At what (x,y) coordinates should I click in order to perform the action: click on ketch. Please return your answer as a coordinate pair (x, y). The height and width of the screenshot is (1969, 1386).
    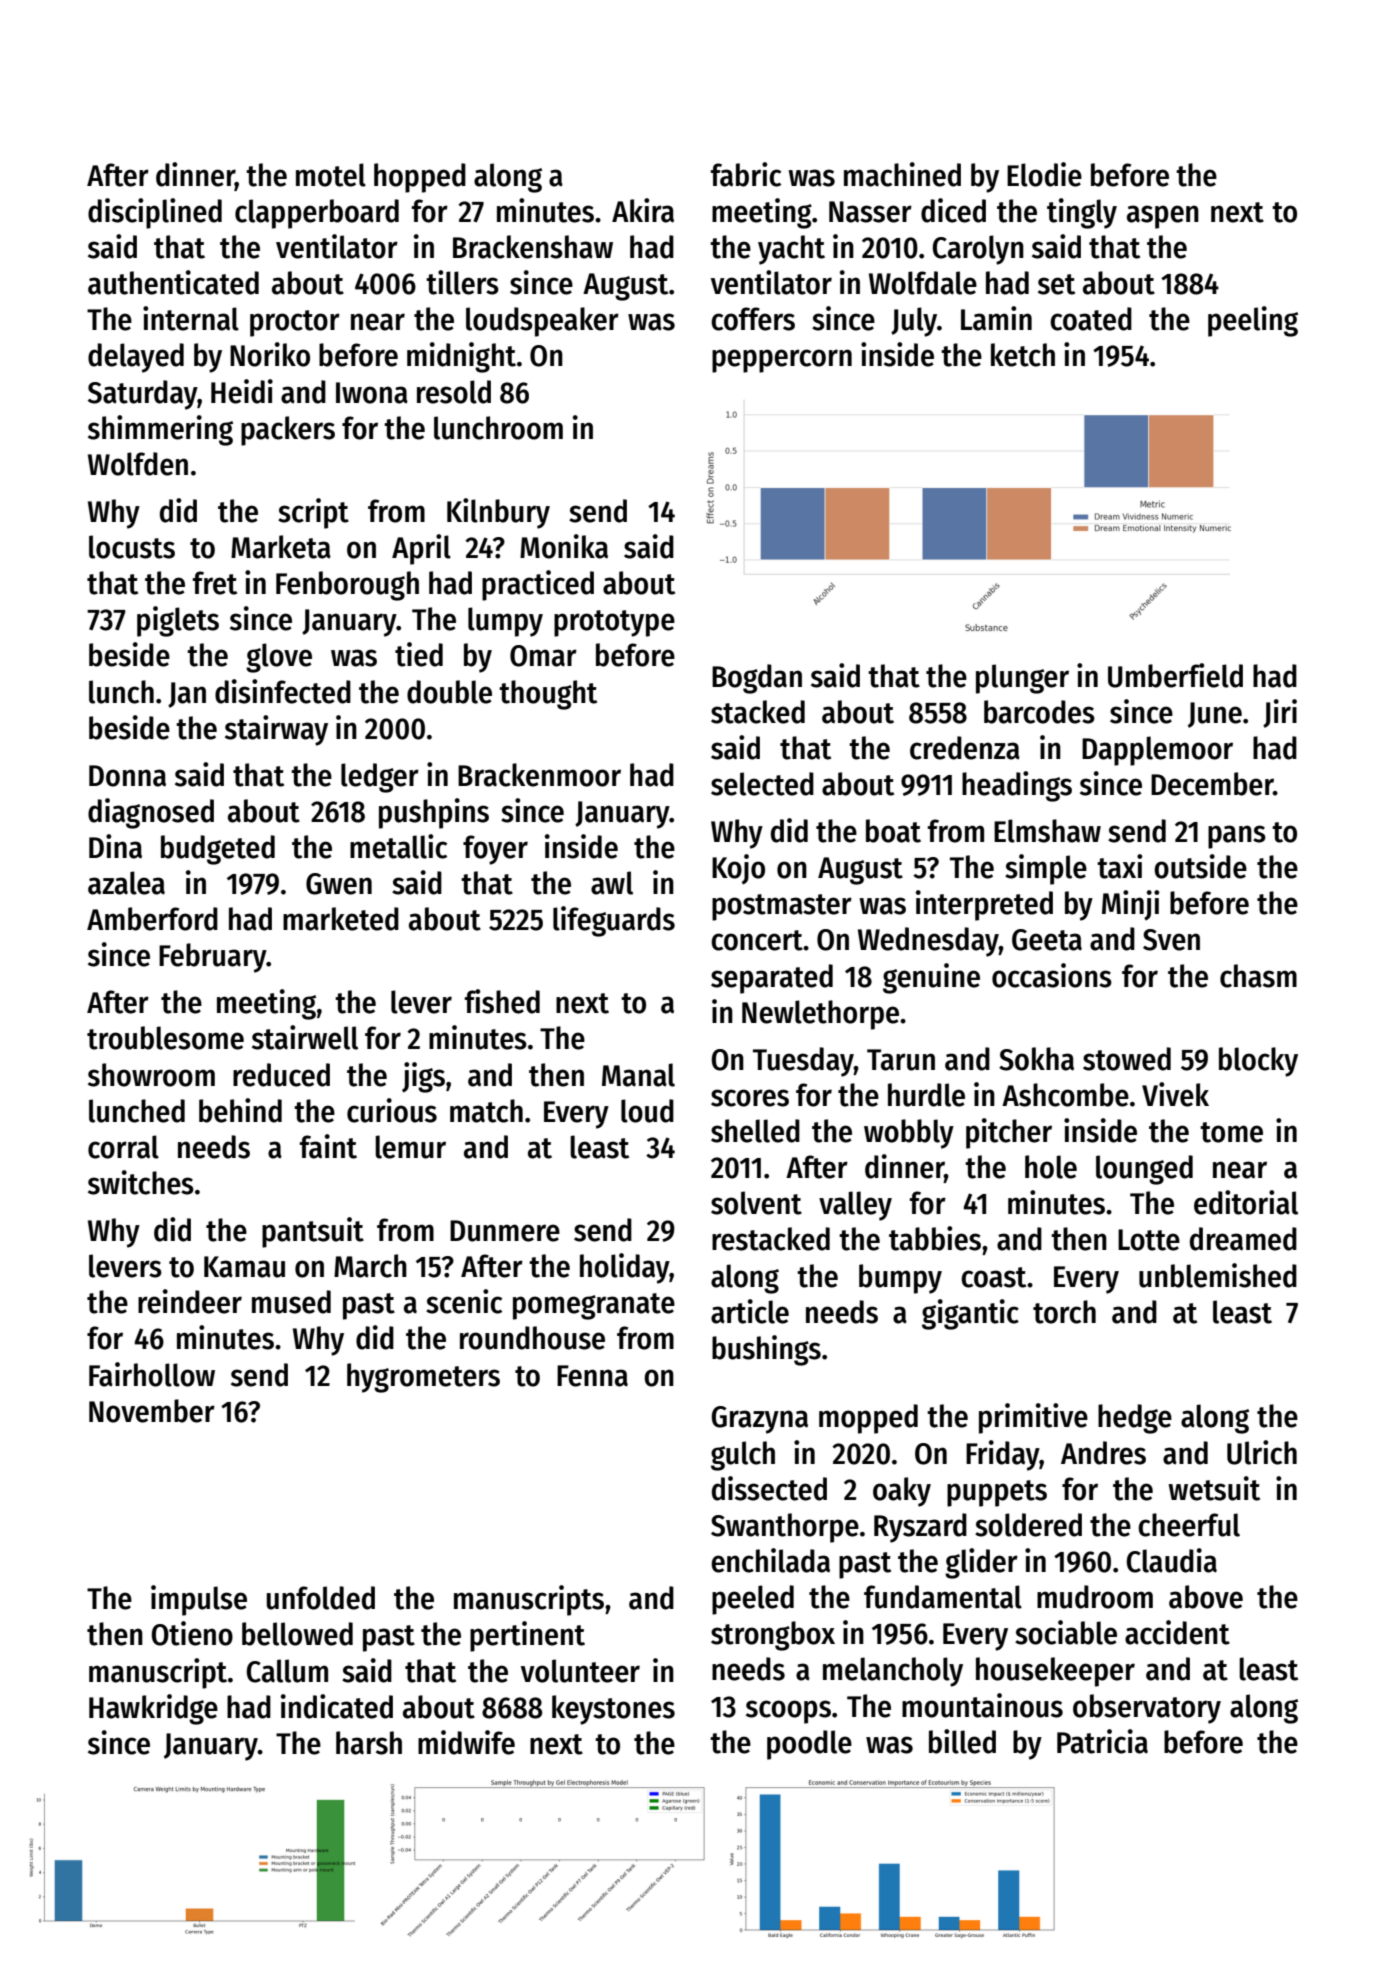
    Looking at the image, I should click on (1023, 355).
